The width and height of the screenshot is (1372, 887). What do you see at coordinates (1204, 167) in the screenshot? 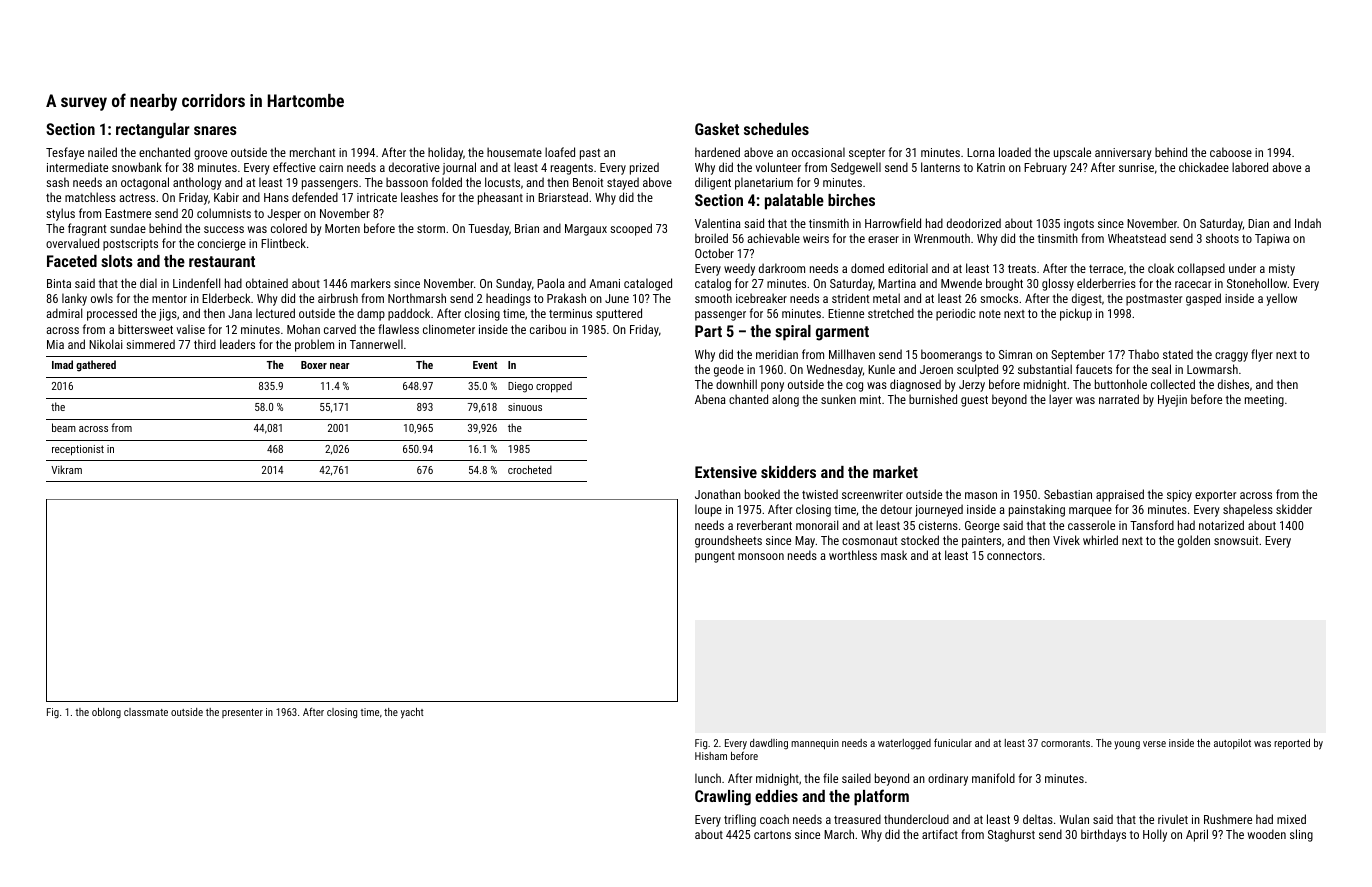
I see `chickadee` at bounding box center [1204, 167].
